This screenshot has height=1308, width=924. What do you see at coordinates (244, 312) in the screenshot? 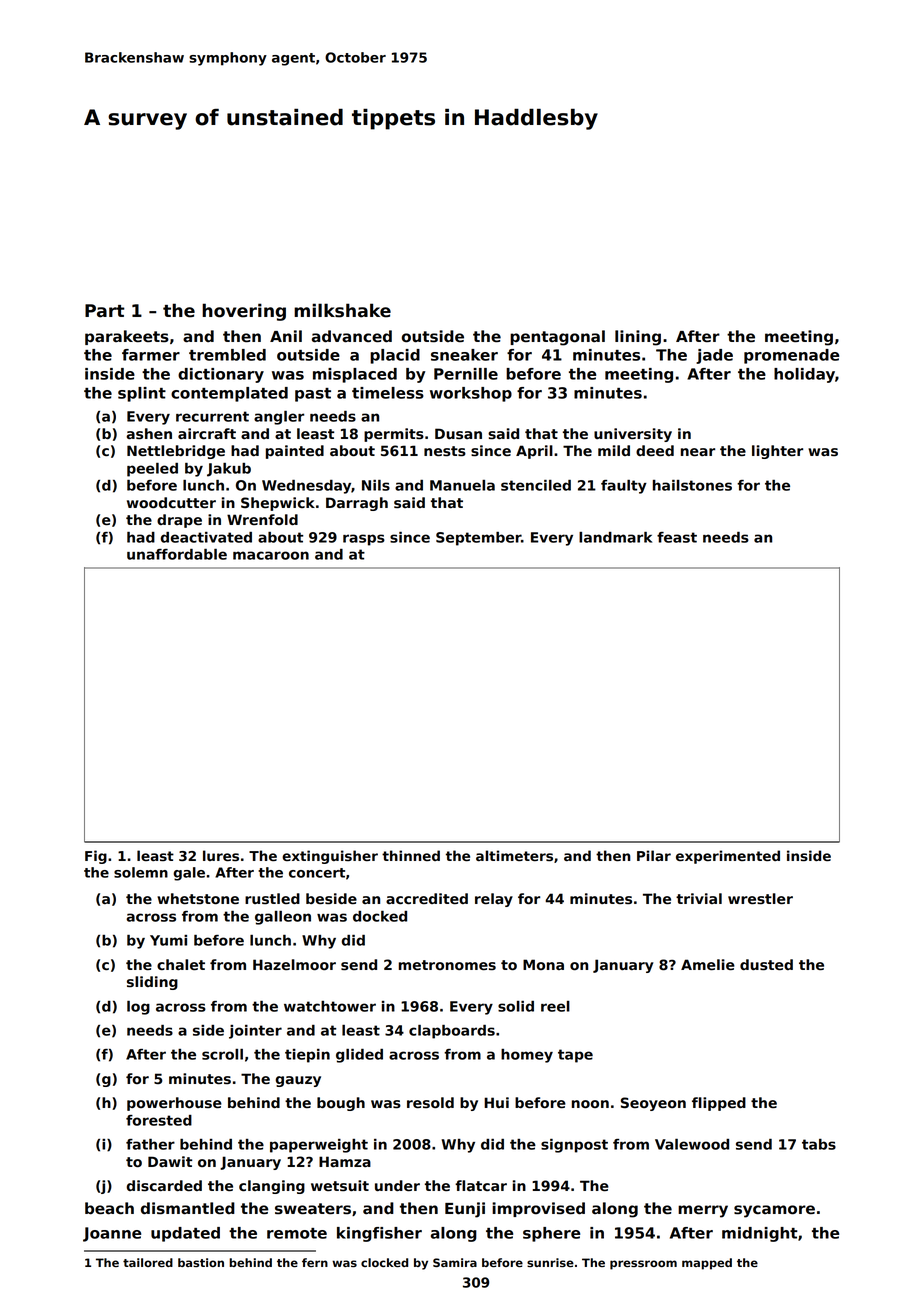
I see `hovering` at bounding box center [244, 312].
